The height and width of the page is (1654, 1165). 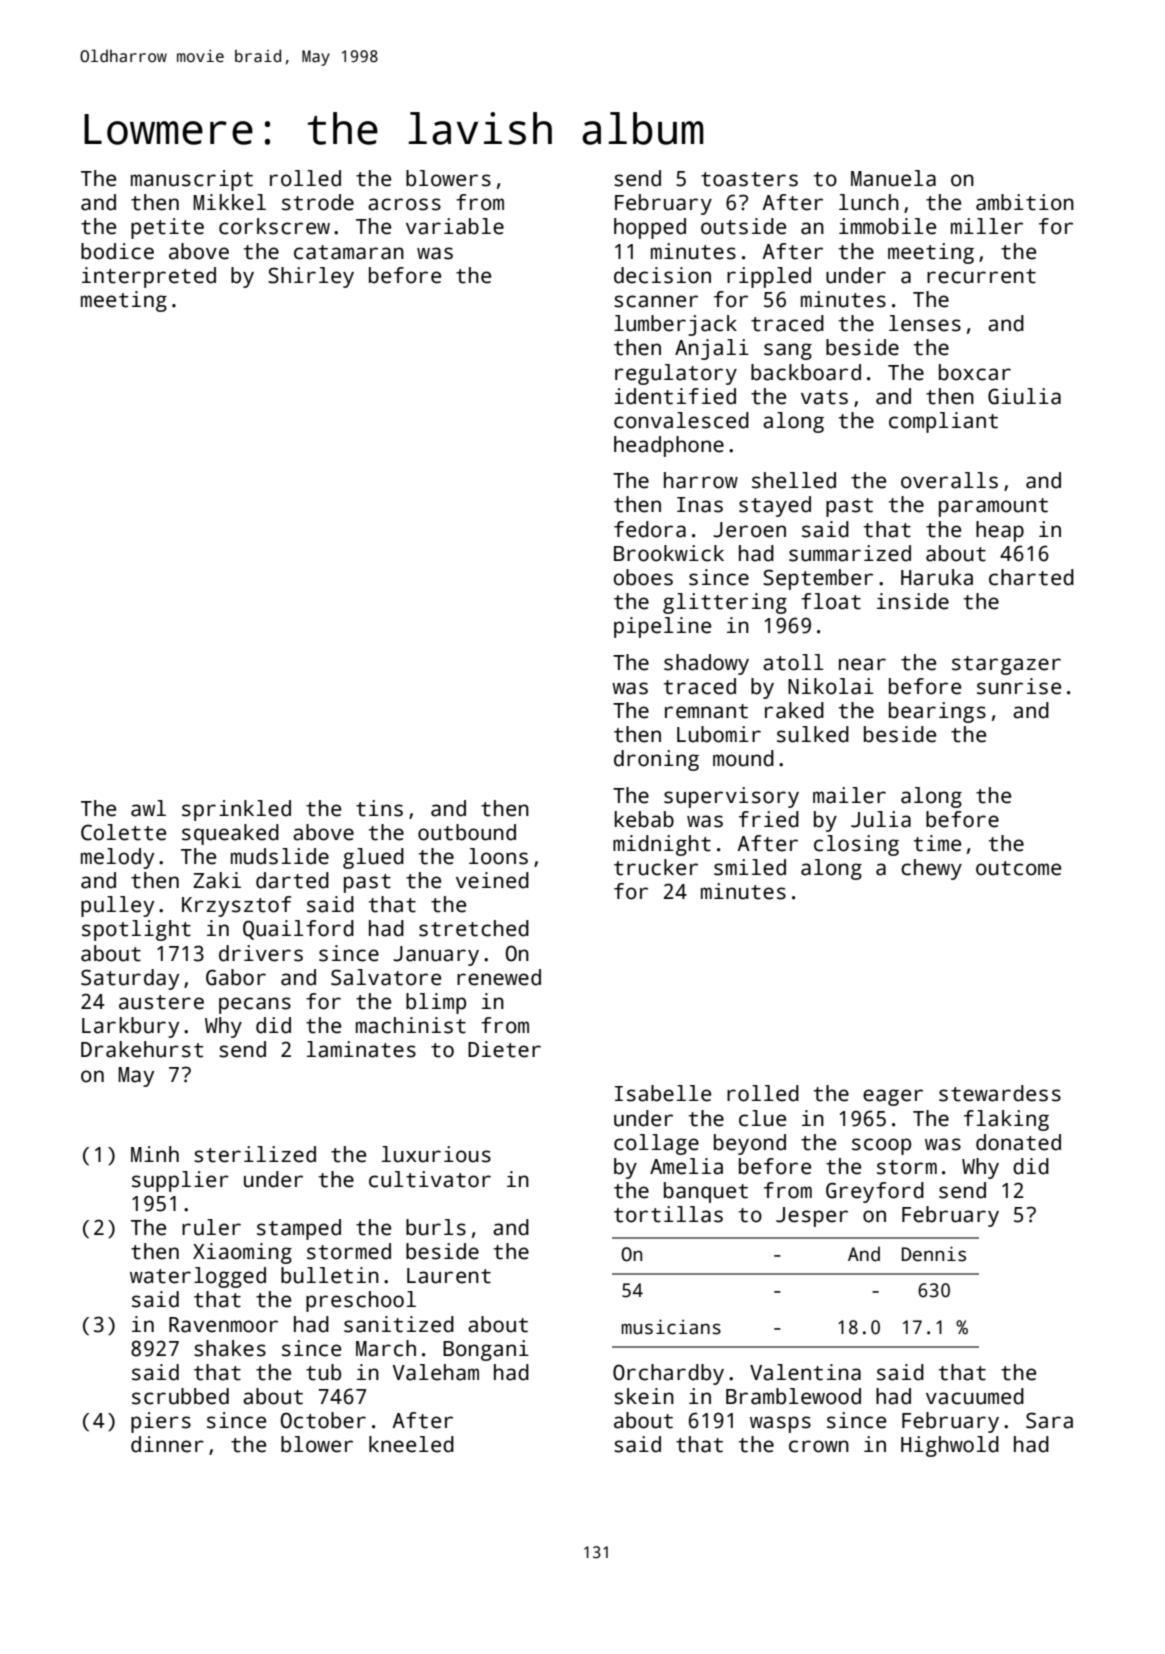 What do you see at coordinates (323, 1420) in the page?
I see `October` at bounding box center [323, 1420].
